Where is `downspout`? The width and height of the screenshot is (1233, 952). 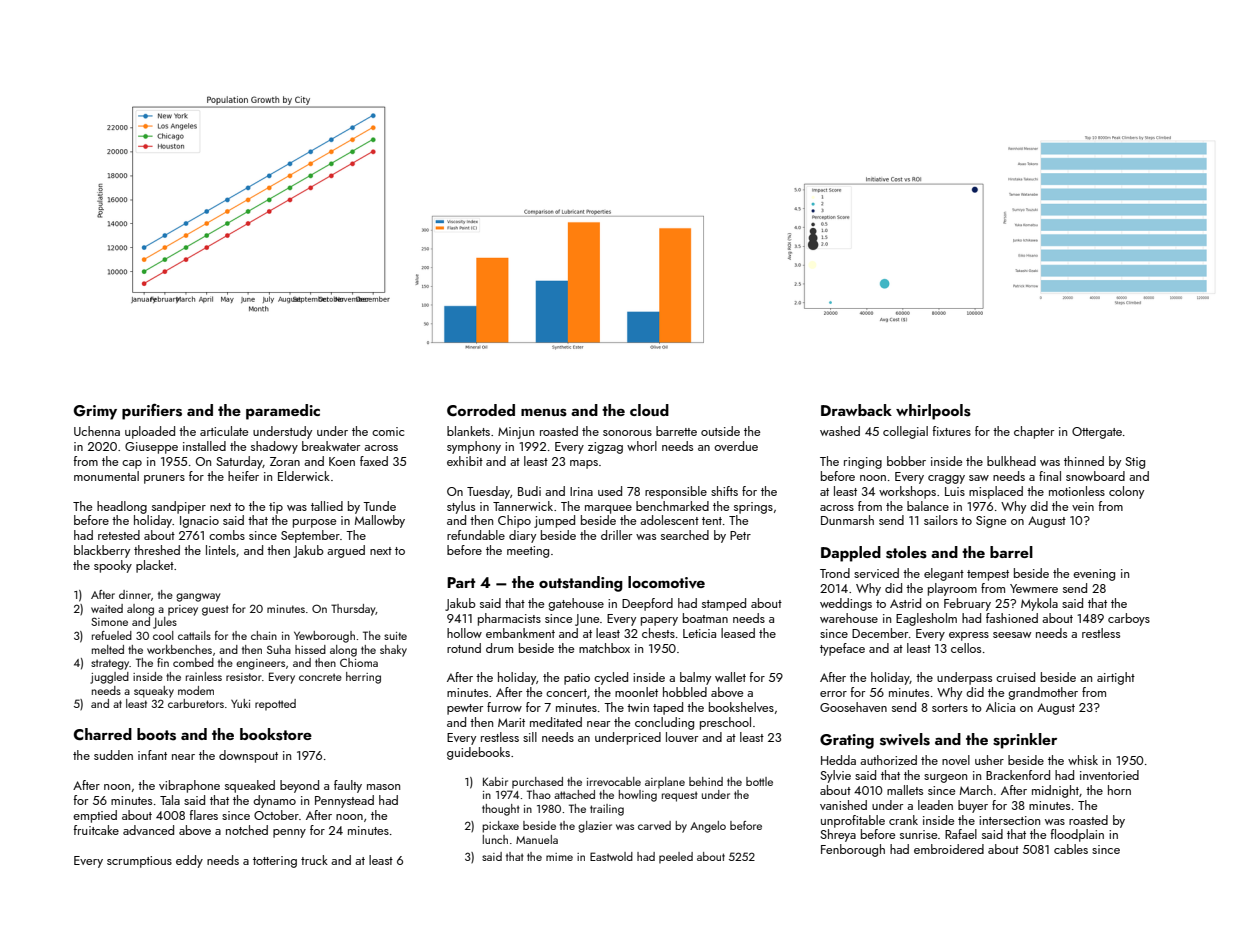
downspout is located at coordinates (248, 756).
